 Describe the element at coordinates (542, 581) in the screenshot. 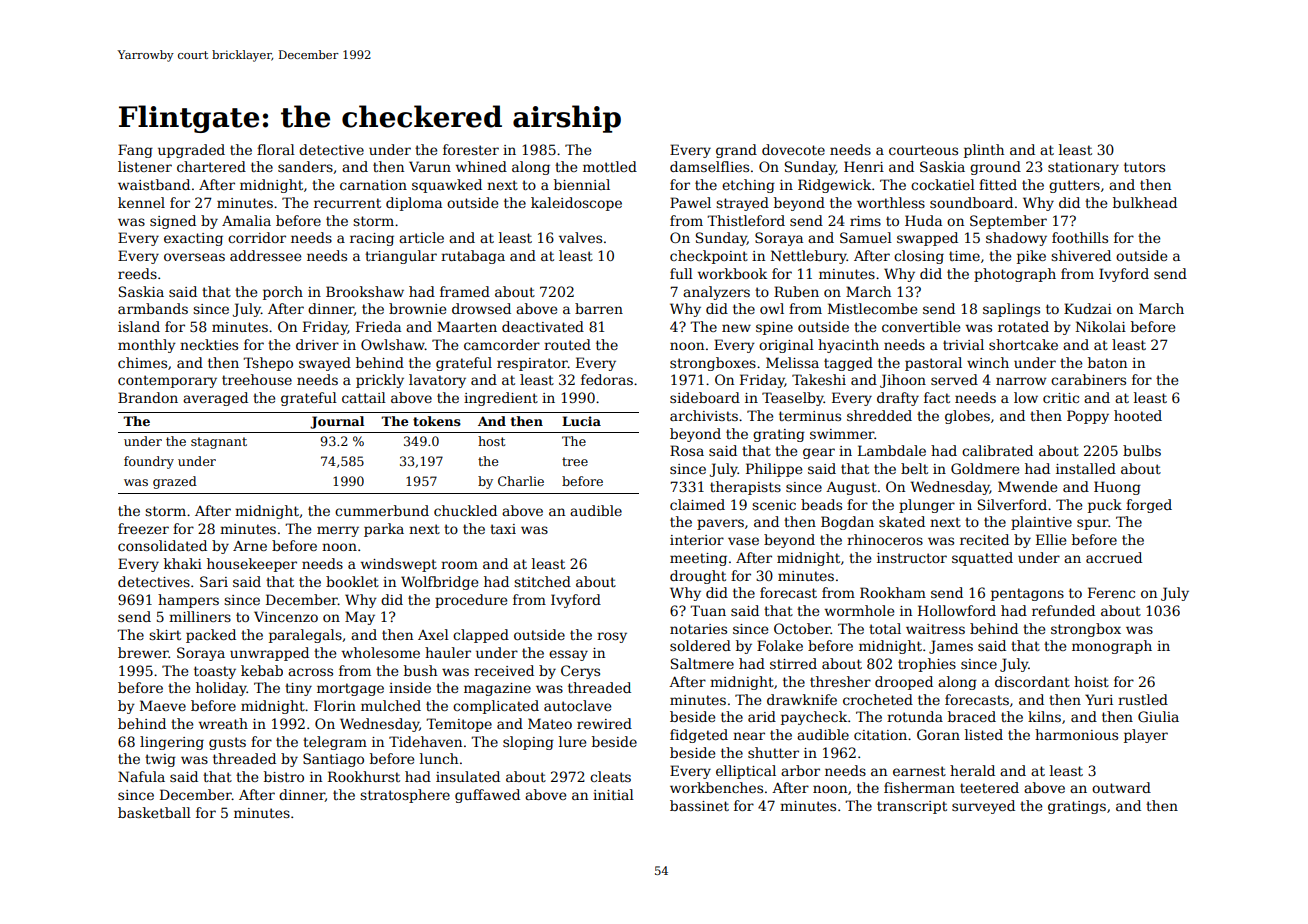

I see `stitched` at that location.
